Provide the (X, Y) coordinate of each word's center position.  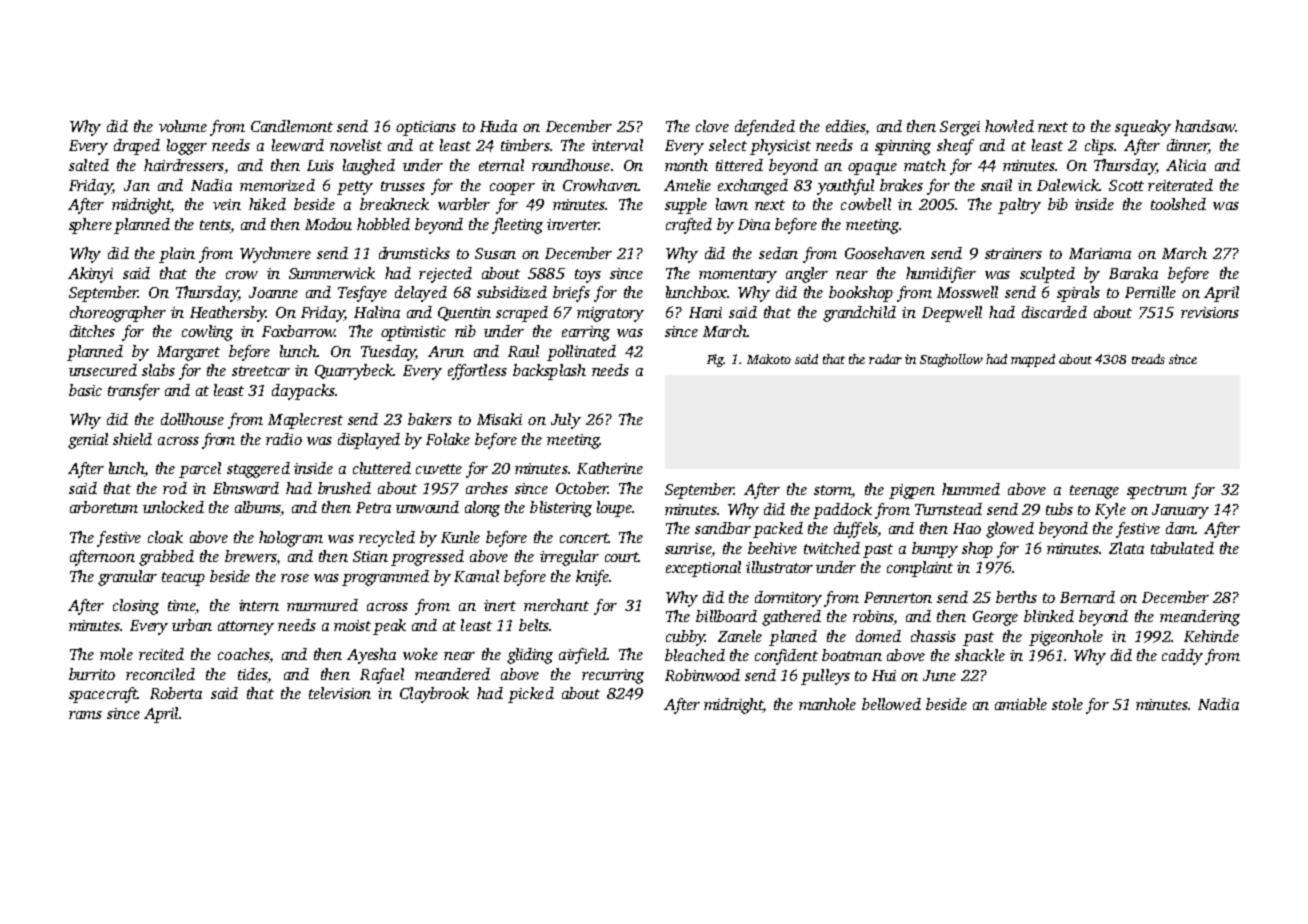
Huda (498, 126)
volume (183, 126)
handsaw (1205, 126)
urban (192, 625)
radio (284, 439)
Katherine (610, 468)
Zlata (1126, 548)
